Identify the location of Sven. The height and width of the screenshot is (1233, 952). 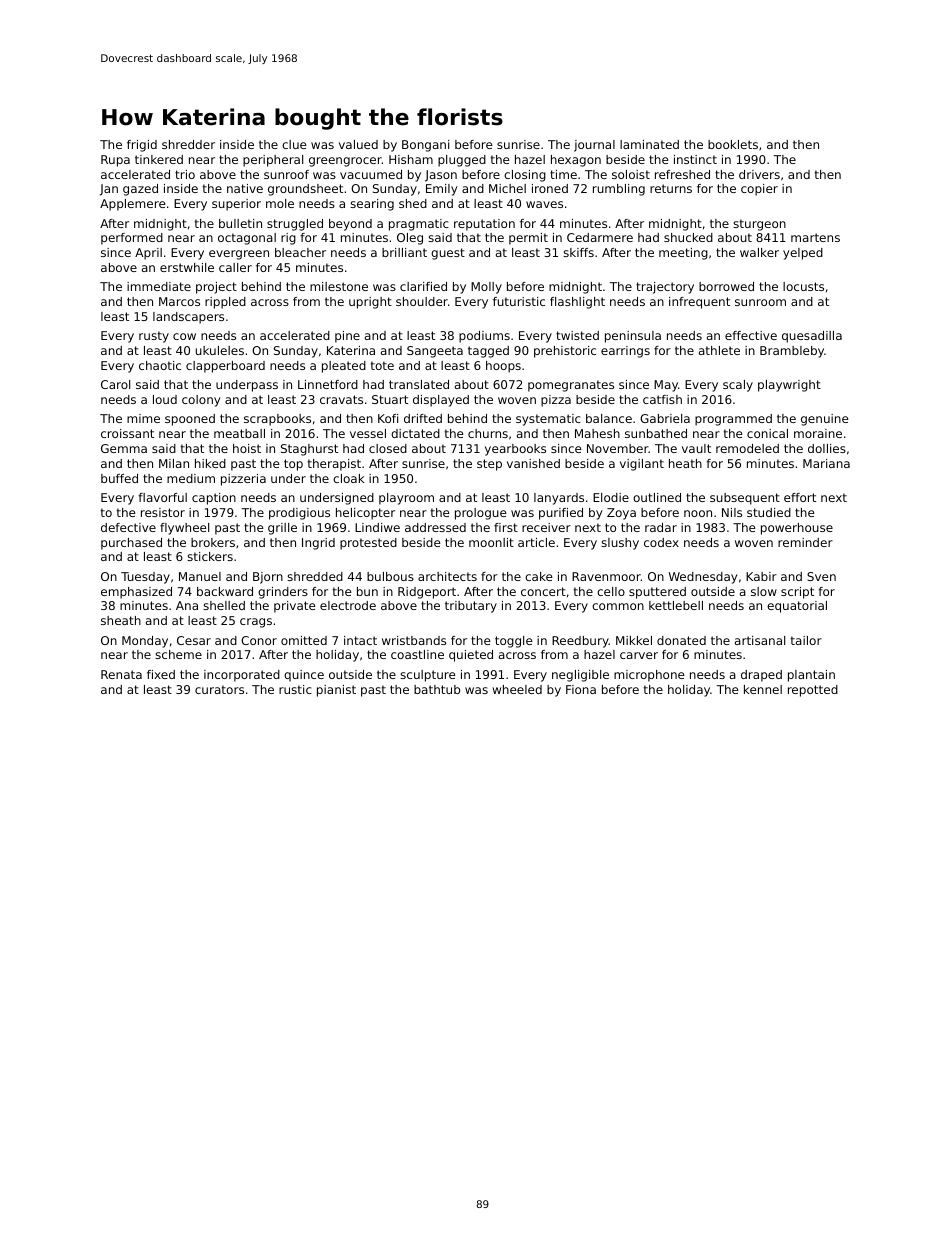
(821, 576).
